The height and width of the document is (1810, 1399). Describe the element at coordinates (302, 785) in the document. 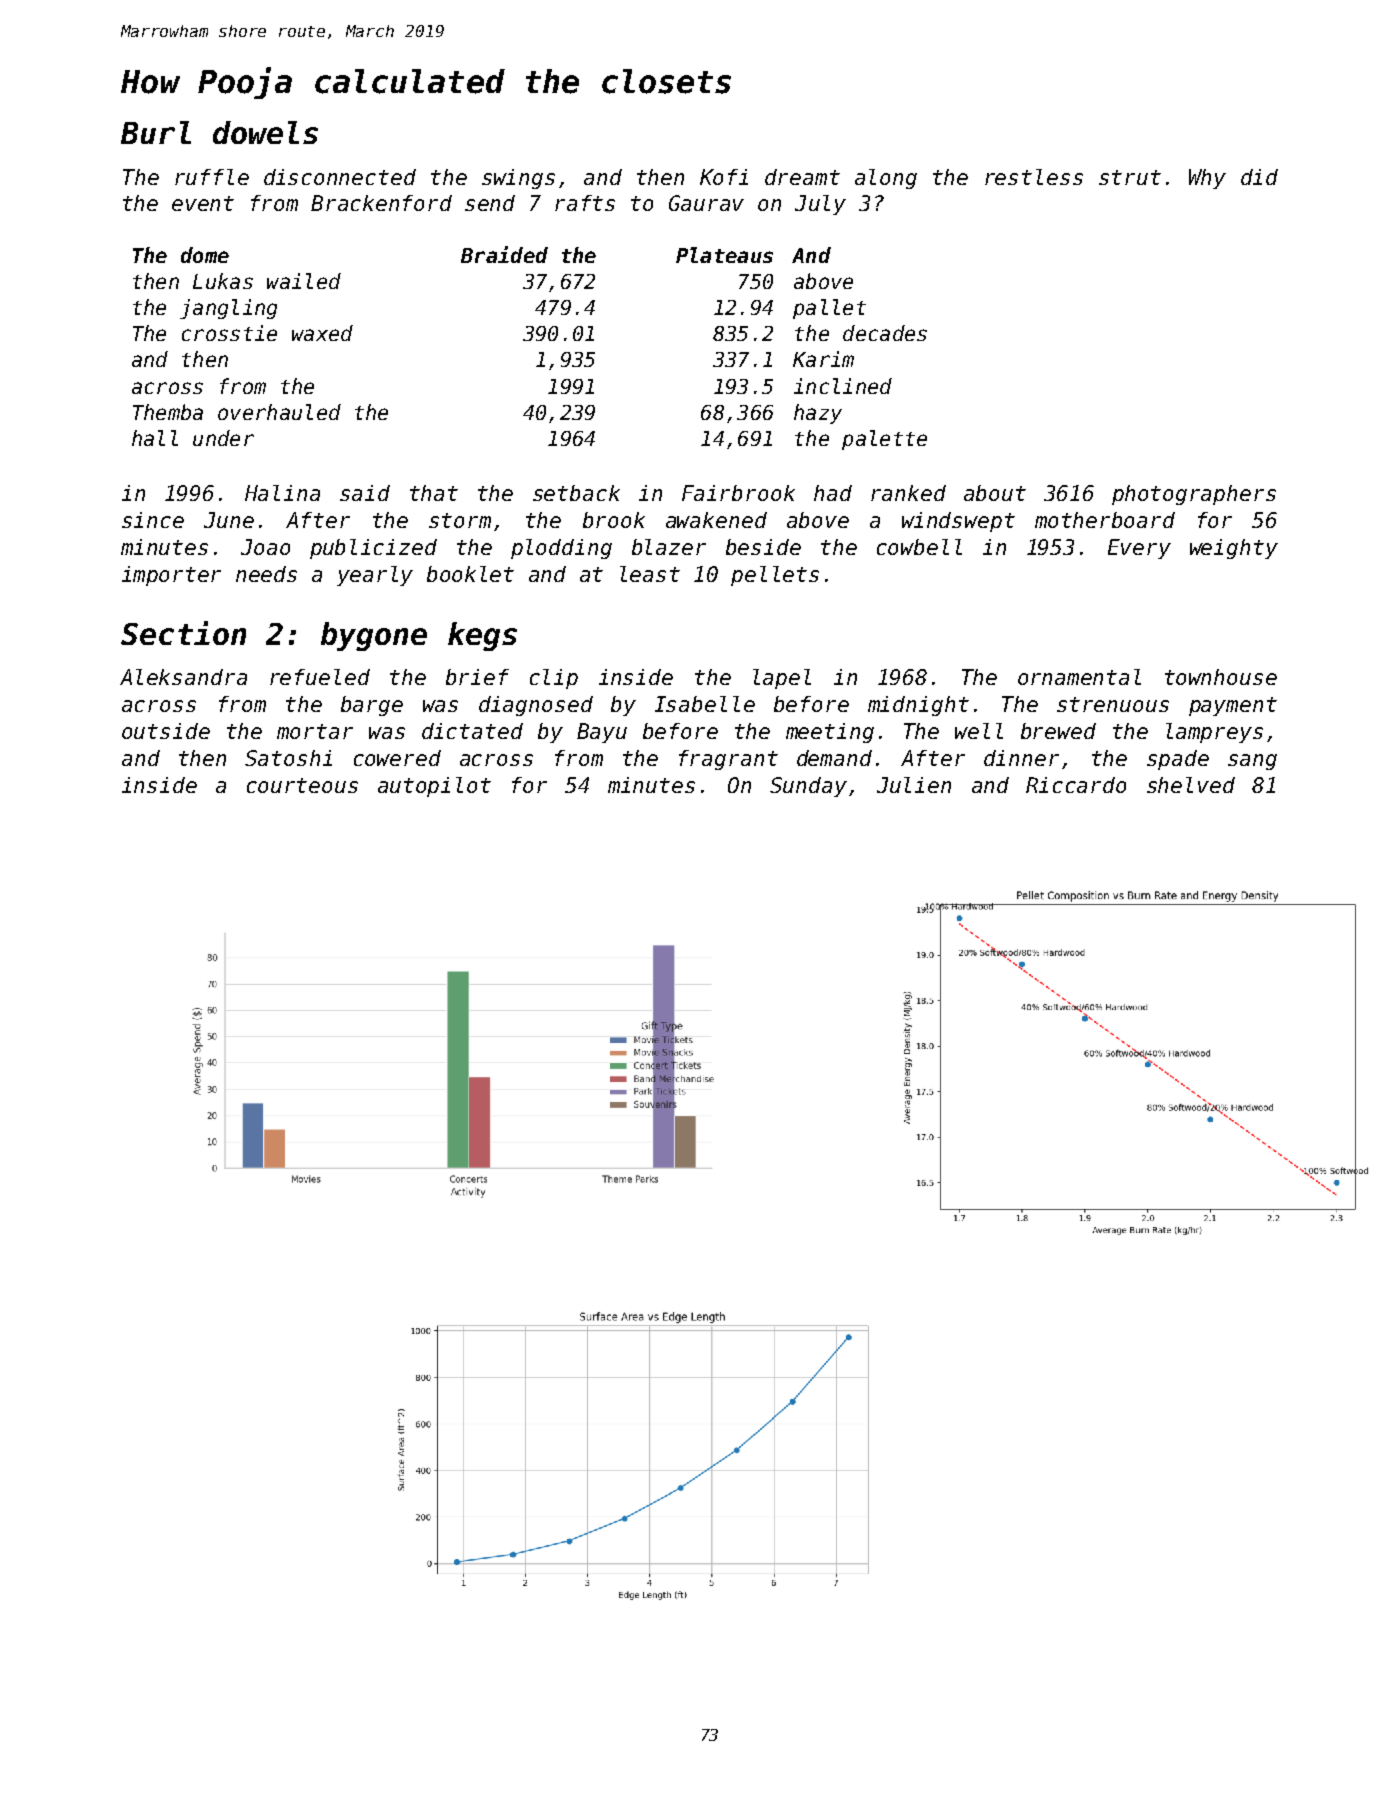

I see `courteous` at that location.
